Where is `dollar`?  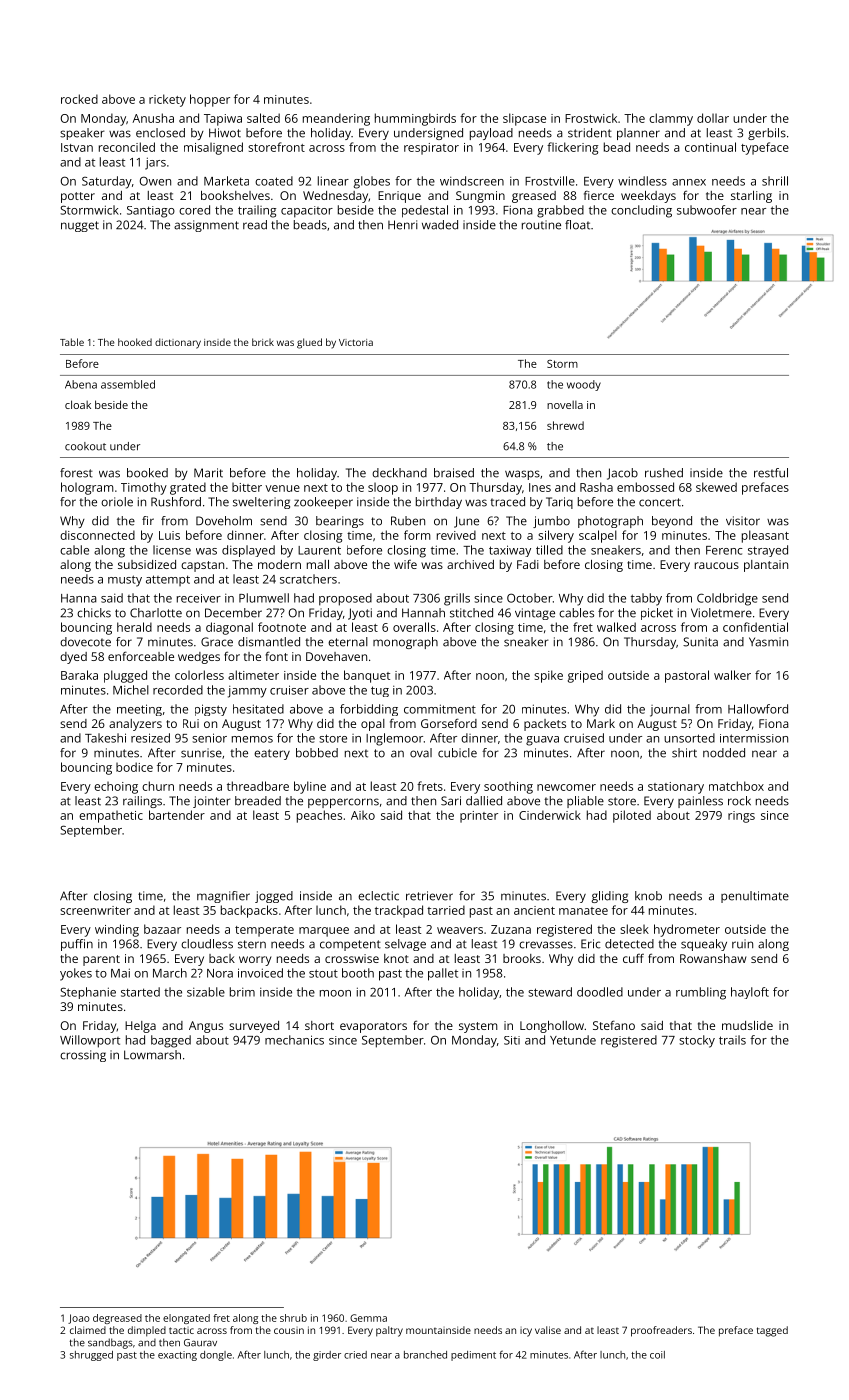
dollar is located at coordinates (713, 118).
